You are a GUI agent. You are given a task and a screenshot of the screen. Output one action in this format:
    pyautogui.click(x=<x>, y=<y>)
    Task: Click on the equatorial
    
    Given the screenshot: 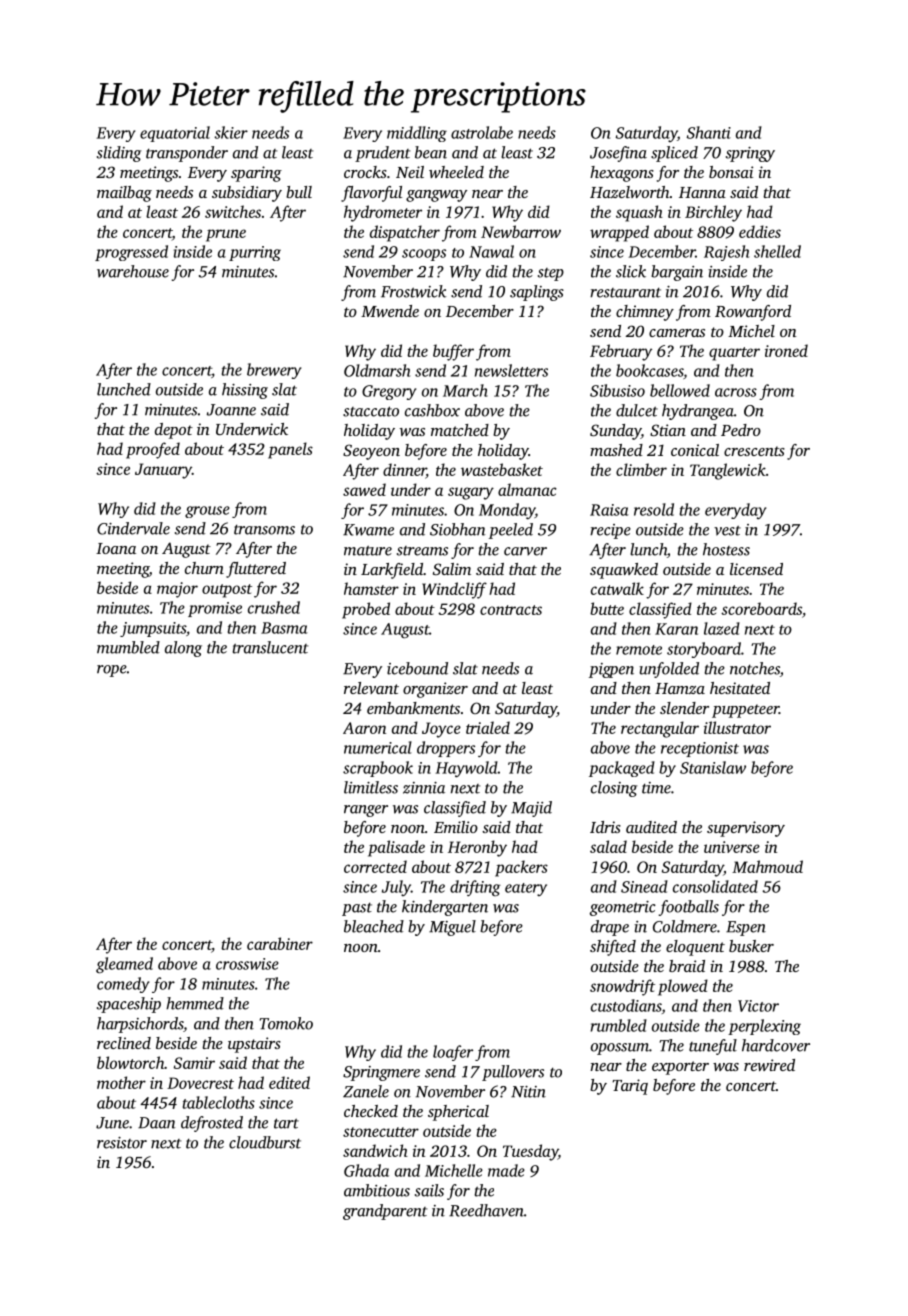 What is the action you would take?
    pyautogui.click(x=175, y=134)
